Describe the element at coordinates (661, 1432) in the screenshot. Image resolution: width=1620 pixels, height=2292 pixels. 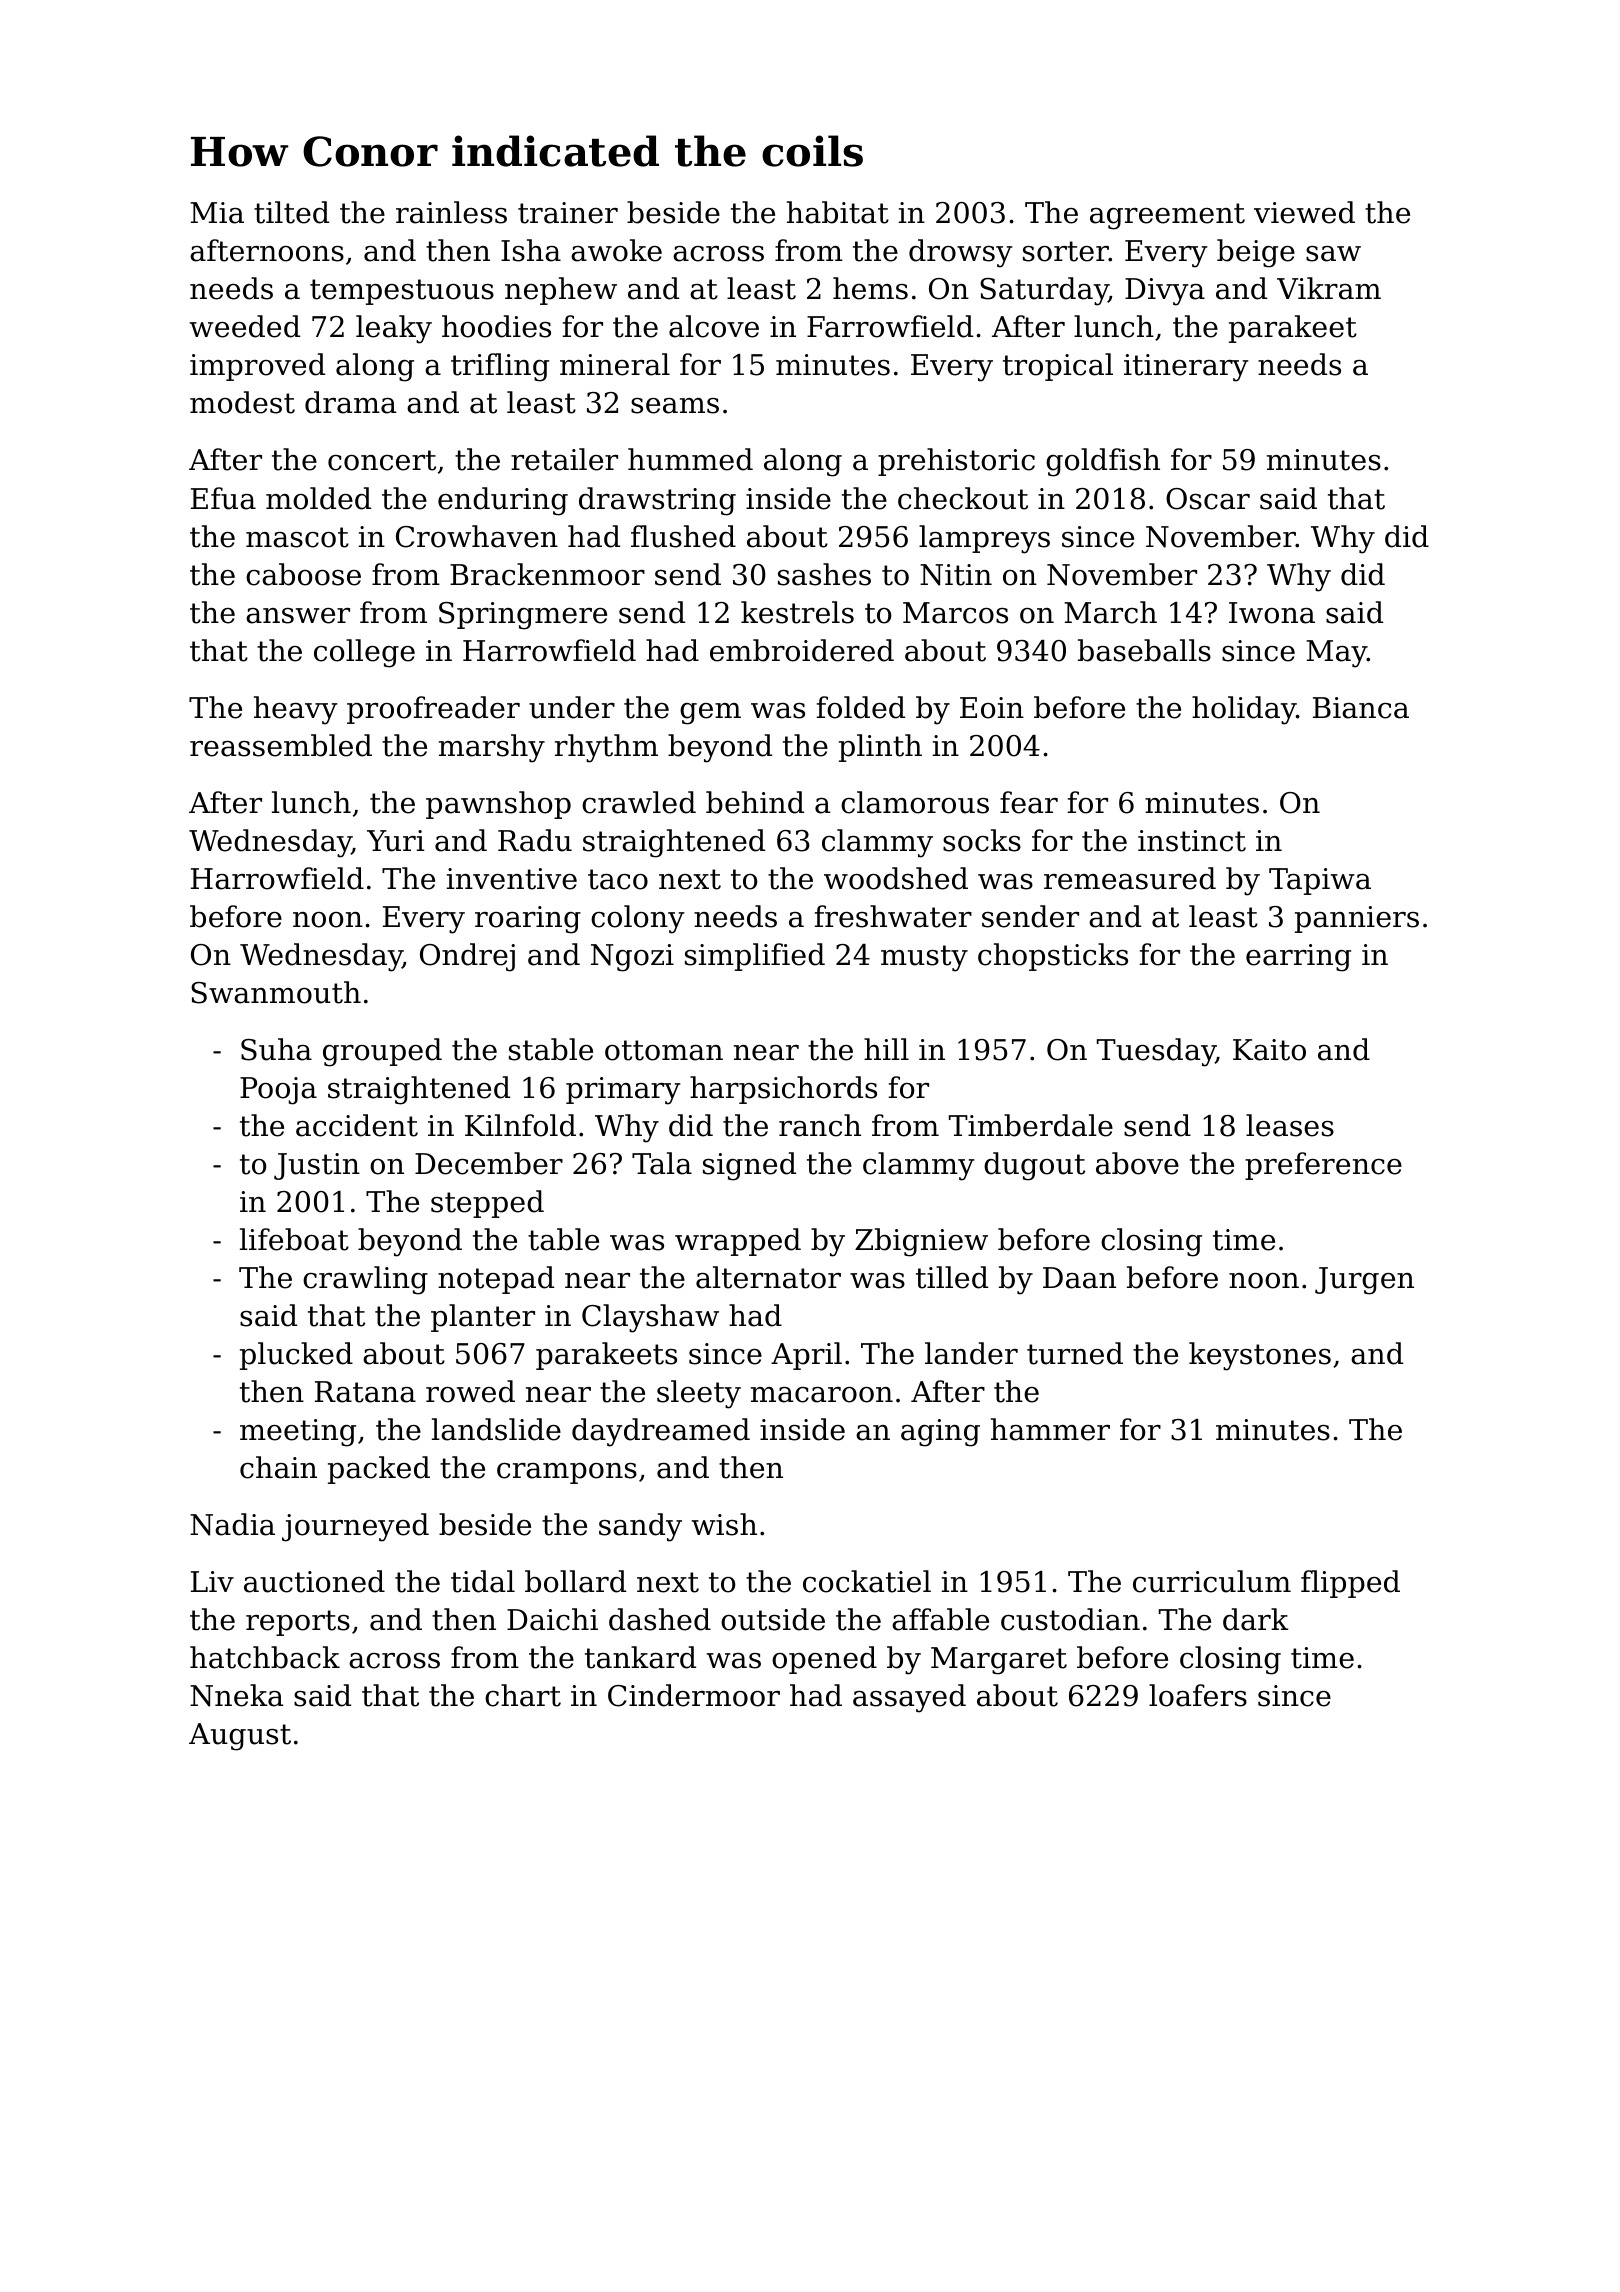
I see `daydreamed` at that location.
